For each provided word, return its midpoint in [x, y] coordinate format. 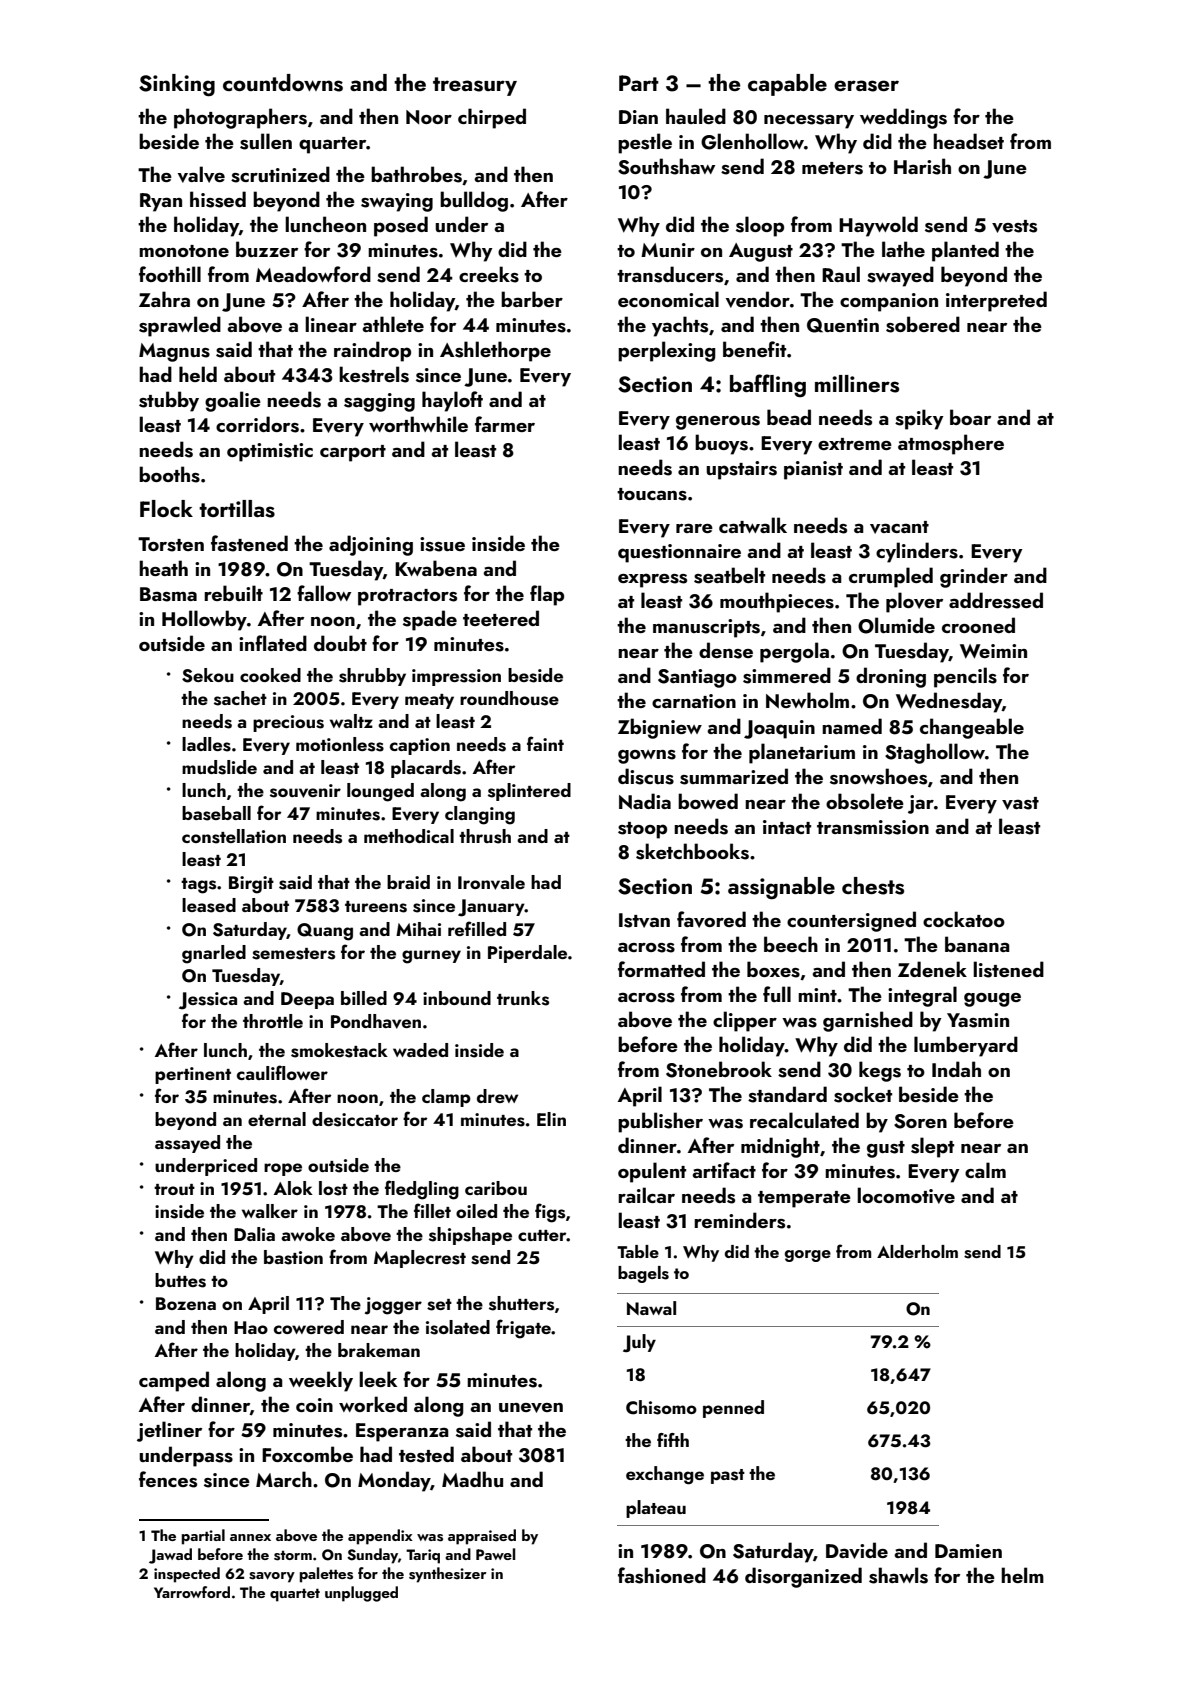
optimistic [270, 452]
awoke [308, 1234]
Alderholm [917, 1251]
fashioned [662, 1575]
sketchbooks [692, 851]
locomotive [906, 1195]
